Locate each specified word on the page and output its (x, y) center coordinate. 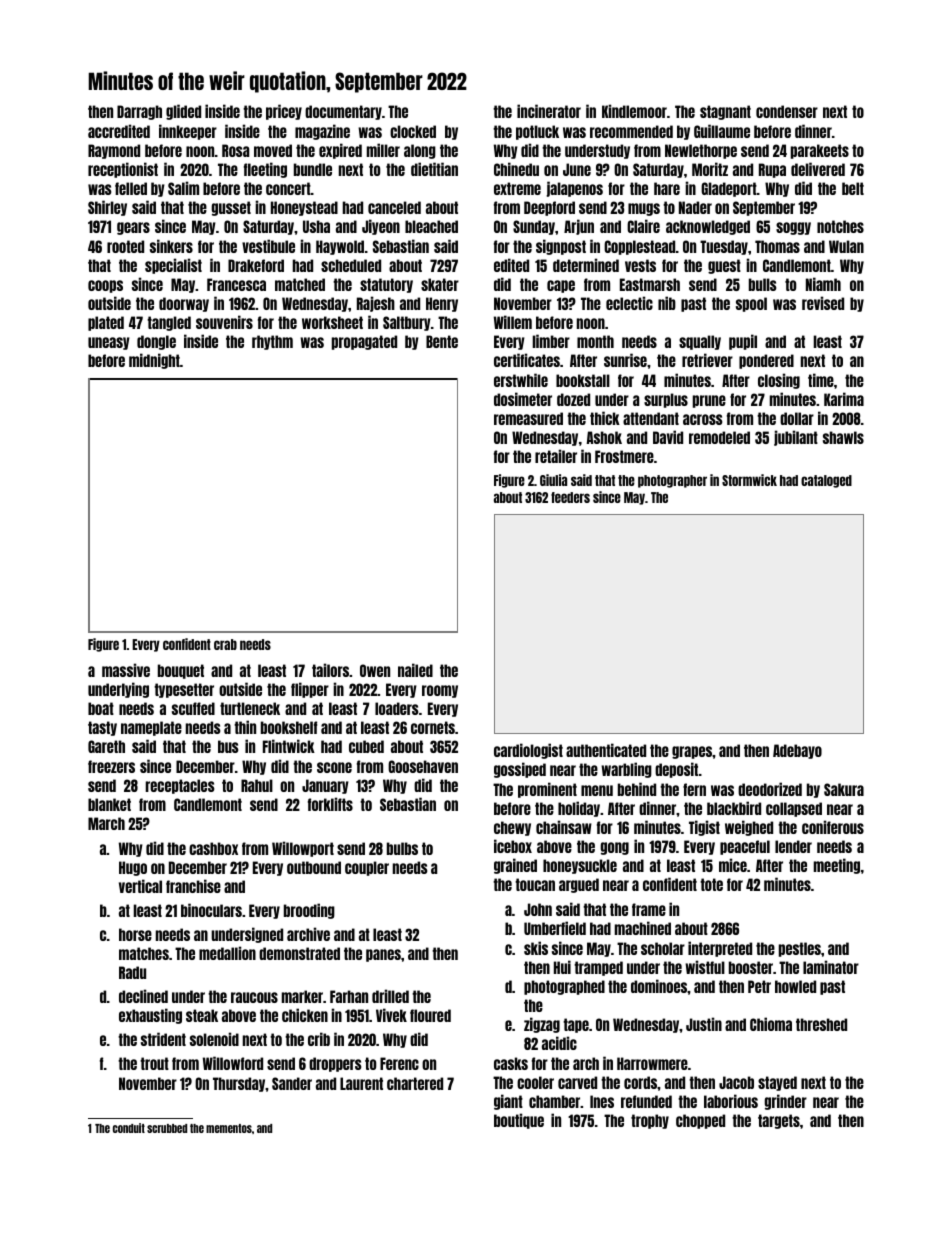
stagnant (725, 112)
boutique (519, 1121)
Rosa (235, 150)
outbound (314, 867)
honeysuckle (580, 866)
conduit (129, 1128)
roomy (440, 691)
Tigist (704, 828)
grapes (692, 752)
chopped (700, 1121)
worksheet (332, 322)
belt (853, 188)
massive (126, 670)
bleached (431, 226)
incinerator (549, 111)
